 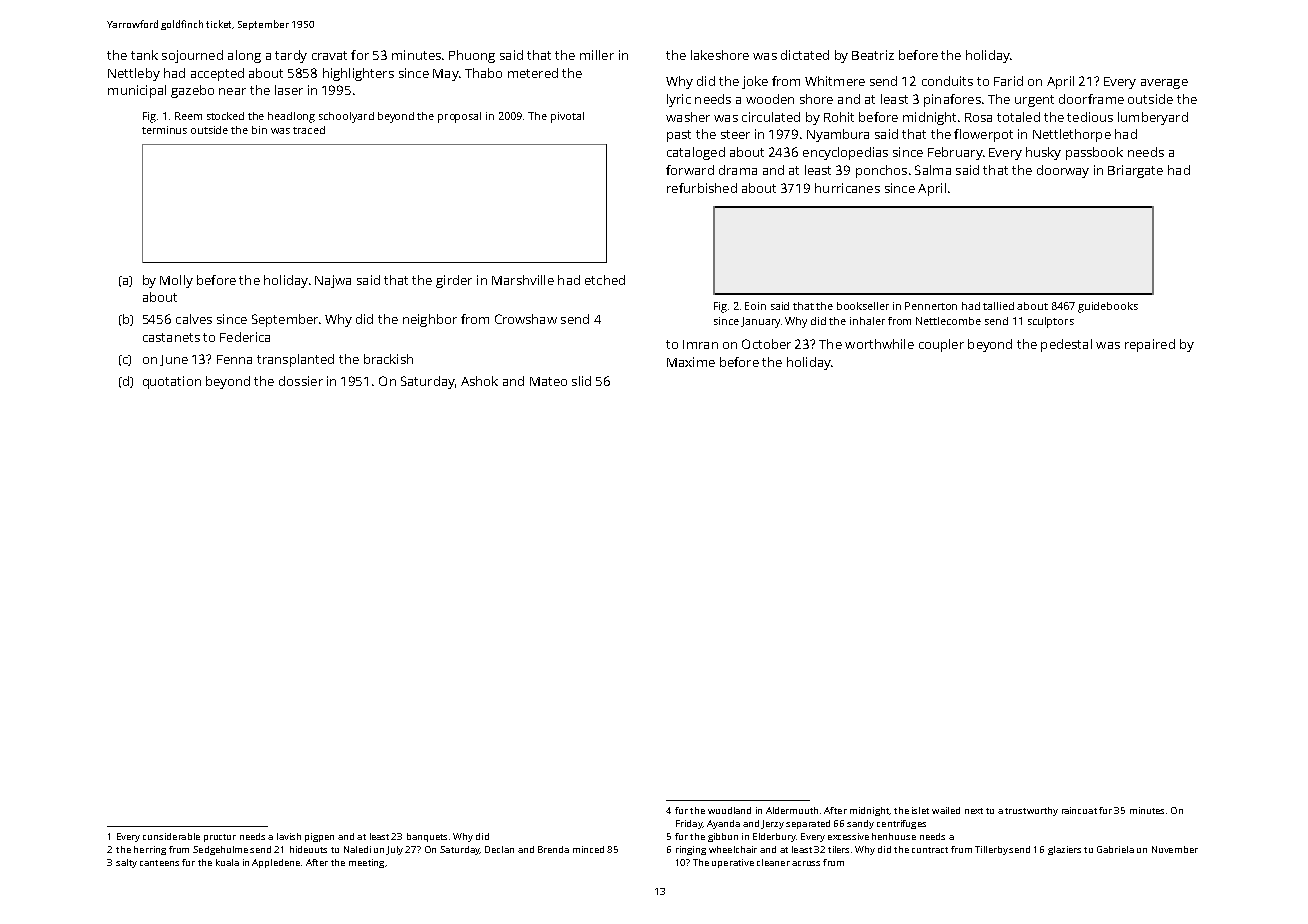 What do you see at coordinates (946, 810) in the page?
I see `wailed` at bounding box center [946, 810].
